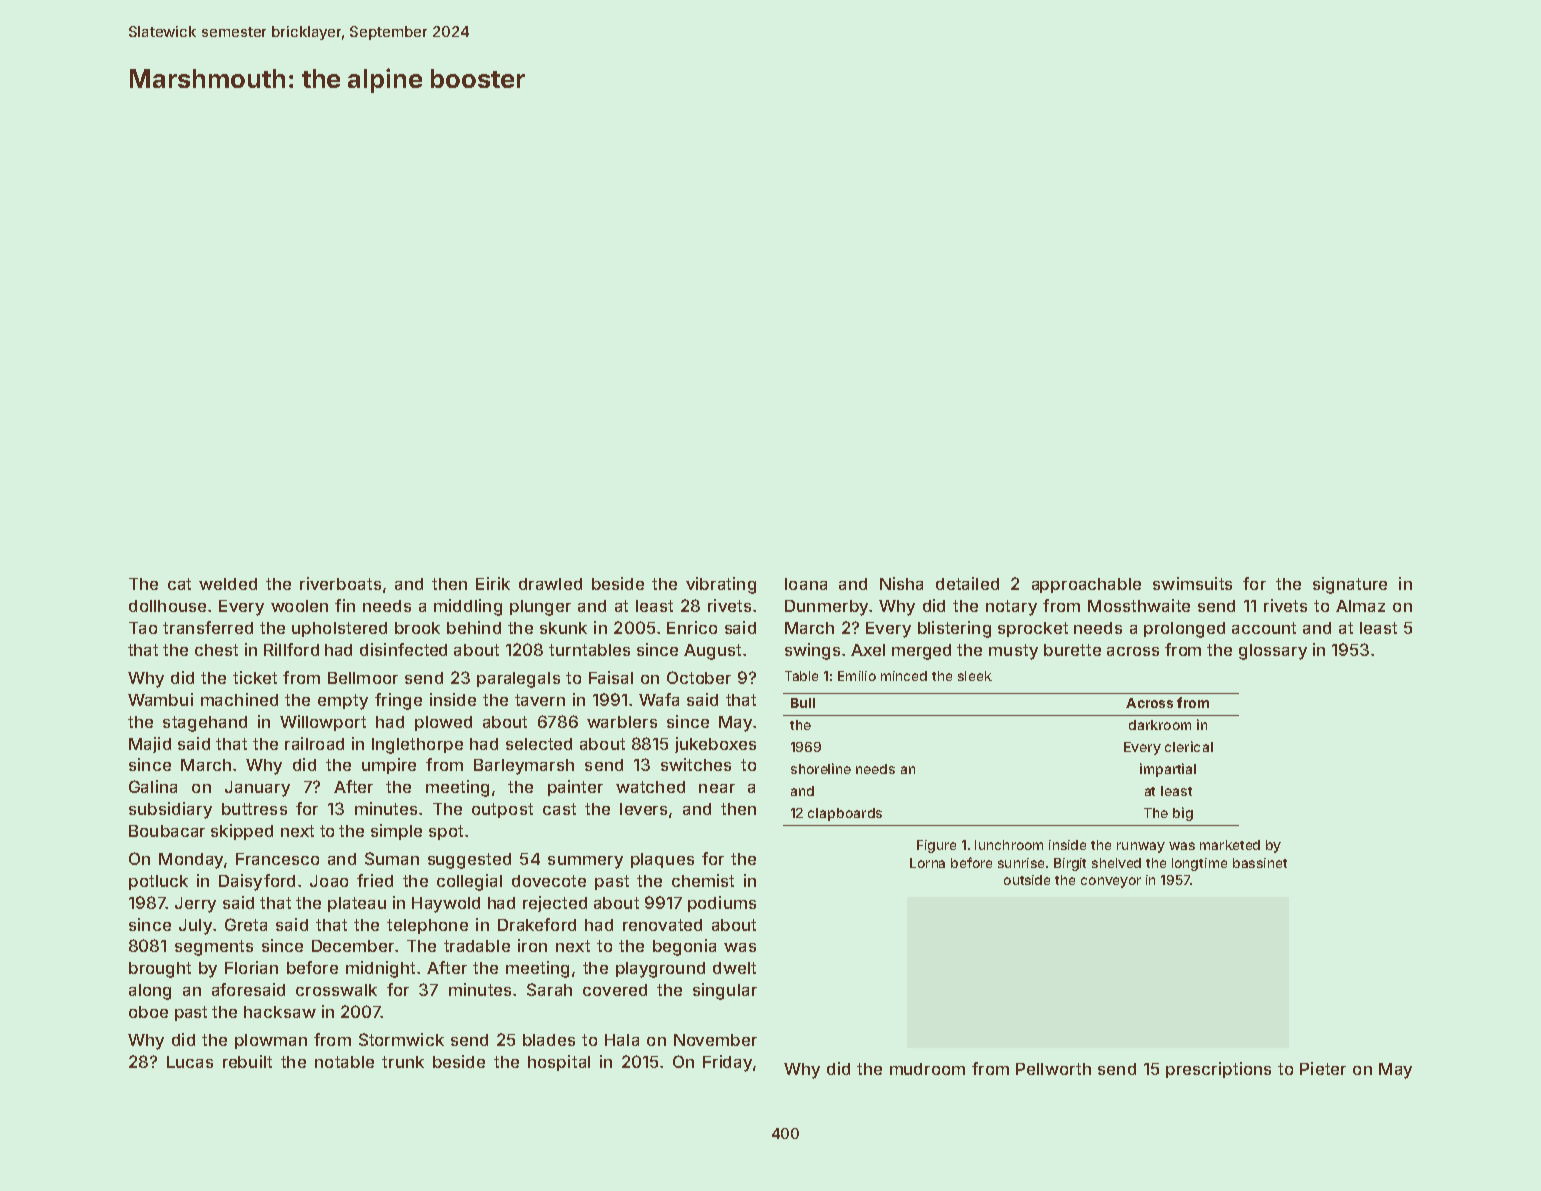  I want to click on big, so click(1183, 814).
